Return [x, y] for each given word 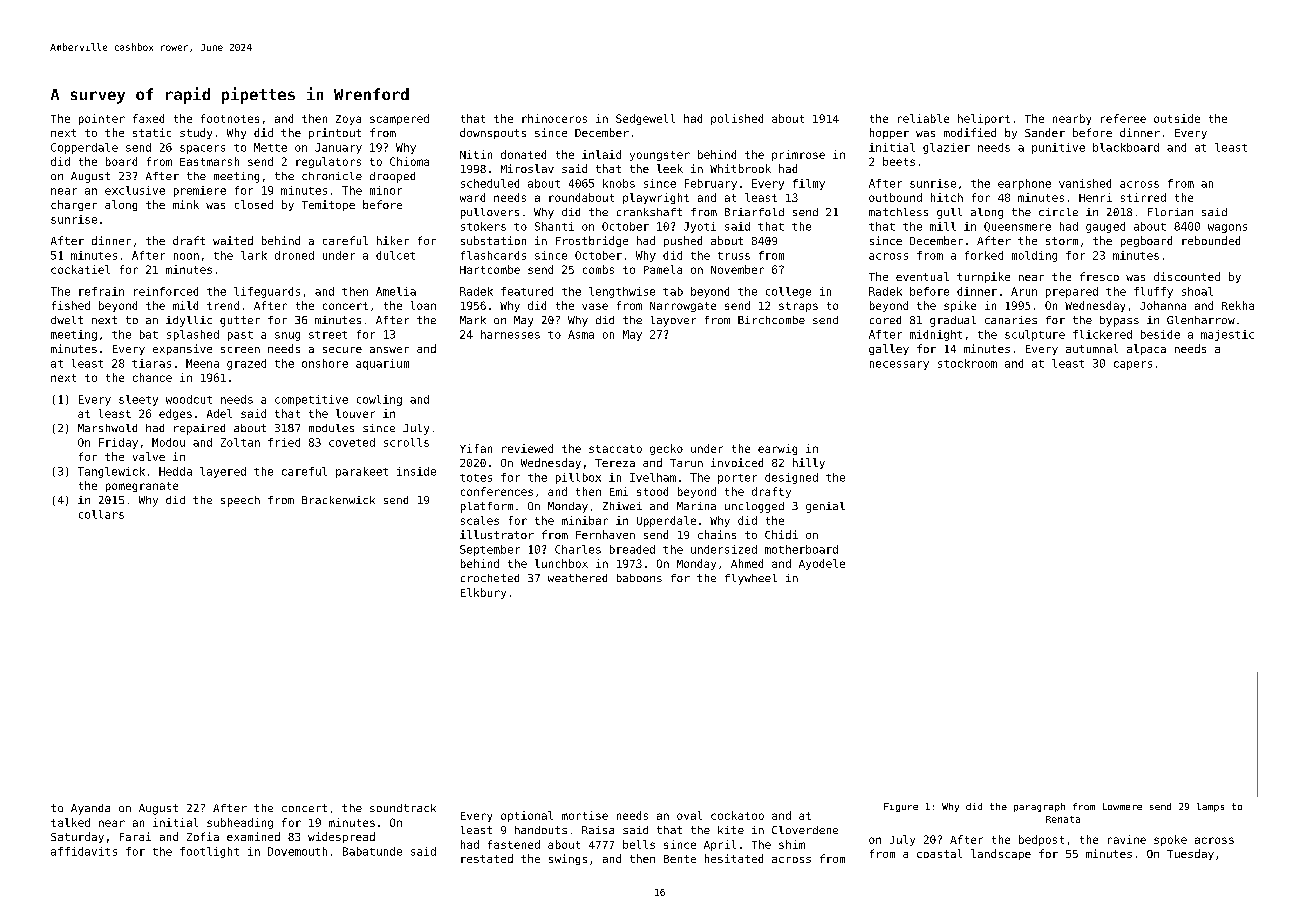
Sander [1045, 132]
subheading [240, 823]
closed [254, 204]
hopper [889, 133]
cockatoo [737, 815]
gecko [666, 449]
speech [240, 501]
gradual [953, 321]
